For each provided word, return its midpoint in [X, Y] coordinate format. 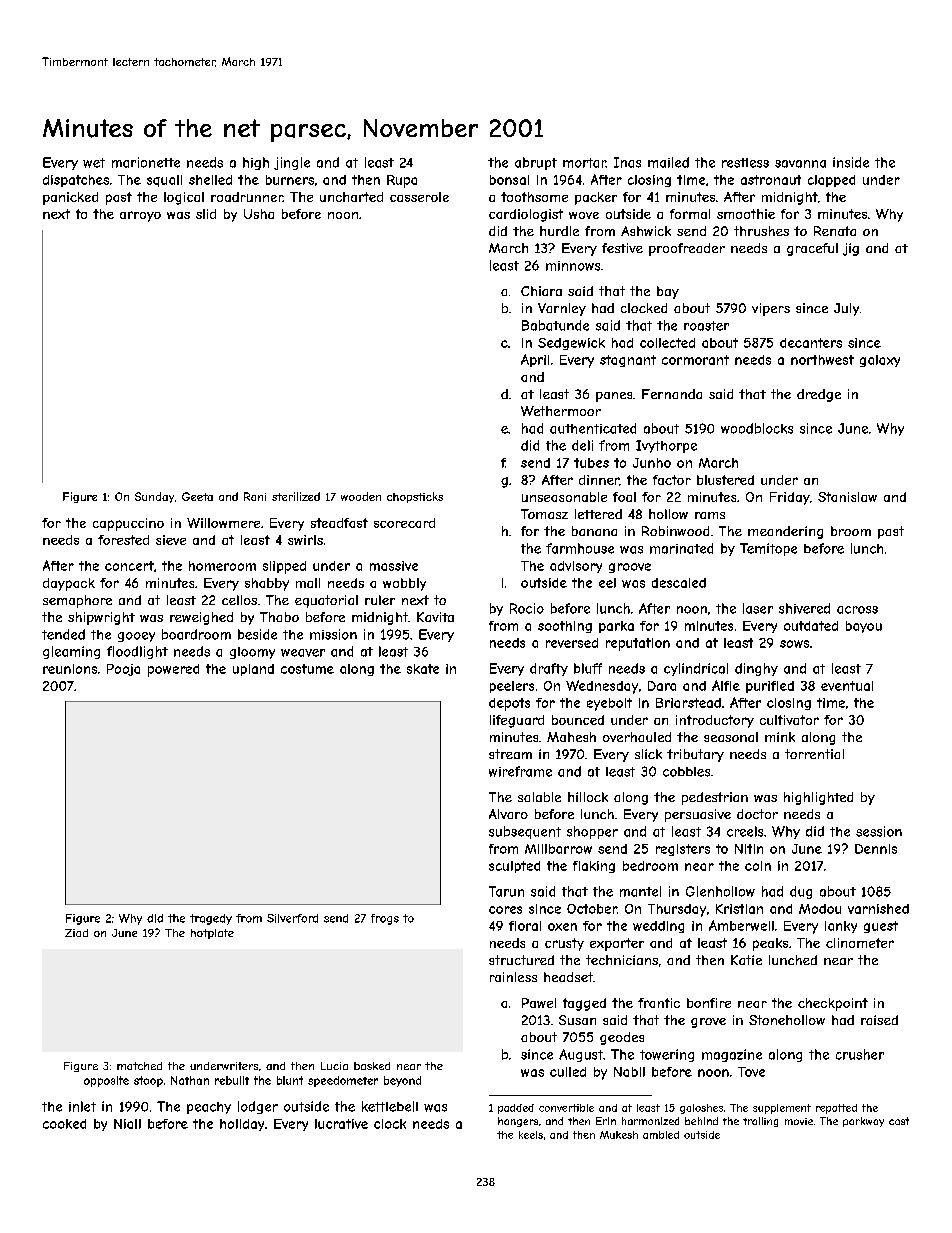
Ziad [76, 933]
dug [801, 892]
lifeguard [517, 721]
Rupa [402, 181]
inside [851, 162]
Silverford [292, 918]
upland [253, 670]
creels [745, 831]
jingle [292, 163]
